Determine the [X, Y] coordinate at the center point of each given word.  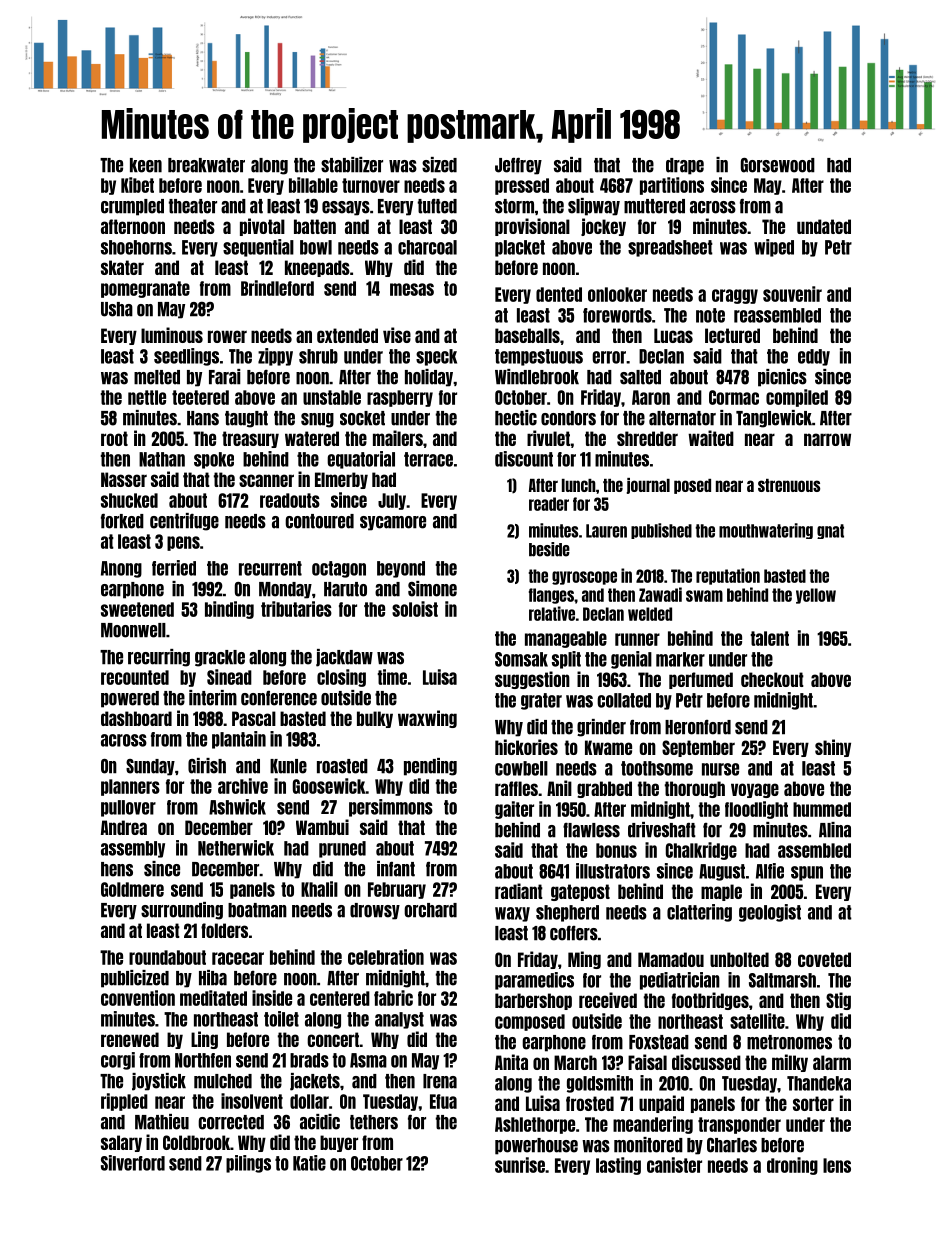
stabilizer [352, 165]
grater [541, 701]
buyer [339, 1143]
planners [130, 787]
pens [183, 543]
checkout [772, 679]
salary [121, 1143]
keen [146, 165]
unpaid [661, 1104]
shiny [833, 748]
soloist [415, 609]
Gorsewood [778, 165]
